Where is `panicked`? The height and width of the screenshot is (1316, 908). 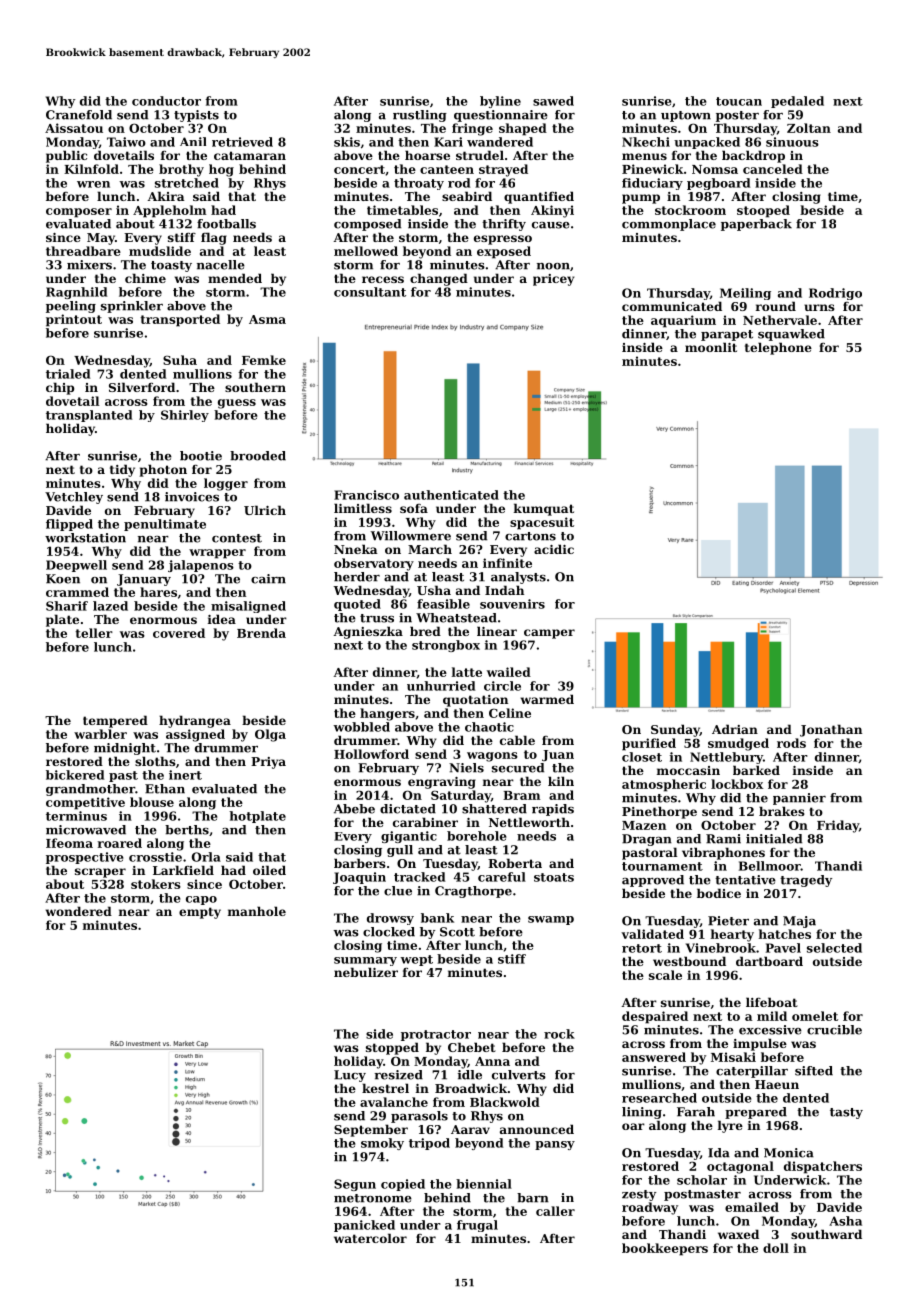
panicked is located at coordinates (364, 1226).
